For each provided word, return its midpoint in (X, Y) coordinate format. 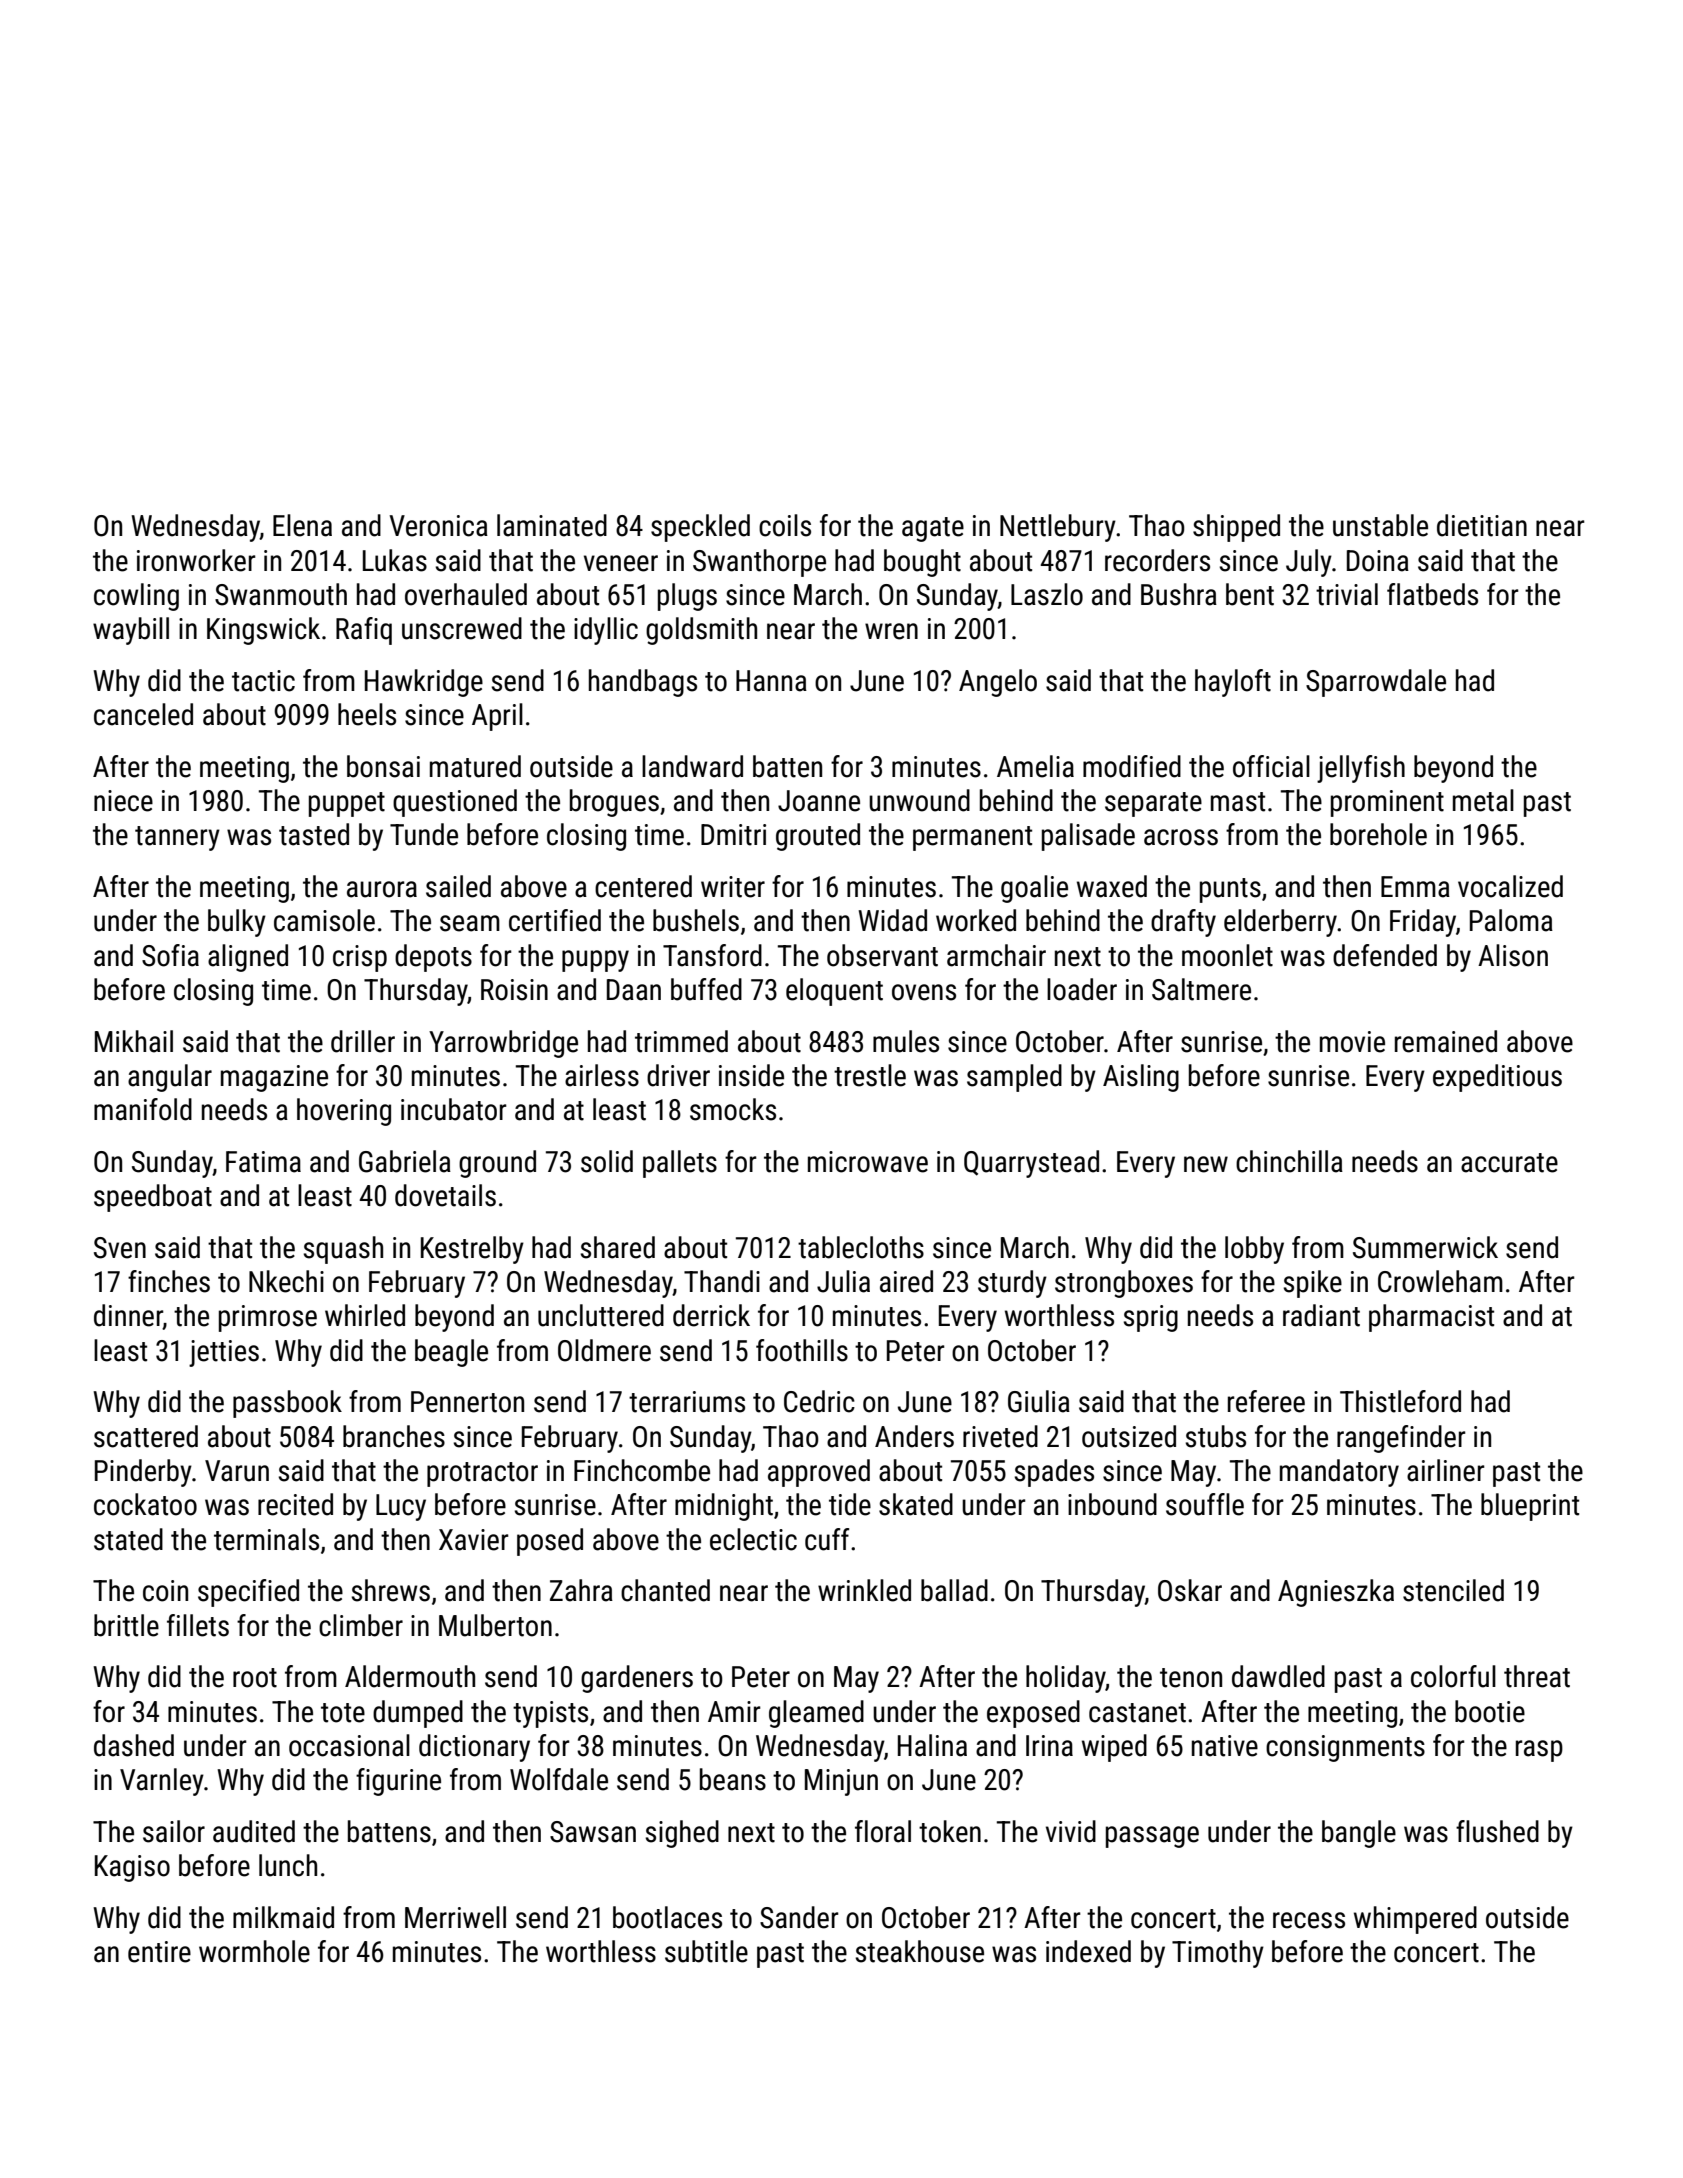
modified (1132, 766)
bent (1250, 594)
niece (123, 801)
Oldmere (604, 1350)
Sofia (170, 955)
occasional (349, 1745)
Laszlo (1047, 594)
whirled (365, 1315)
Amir (734, 1711)
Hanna (771, 681)
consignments (1345, 1748)
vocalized (1510, 886)
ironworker (196, 560)
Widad (893, 920)
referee (1266, 1401)
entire (159, 1952)
